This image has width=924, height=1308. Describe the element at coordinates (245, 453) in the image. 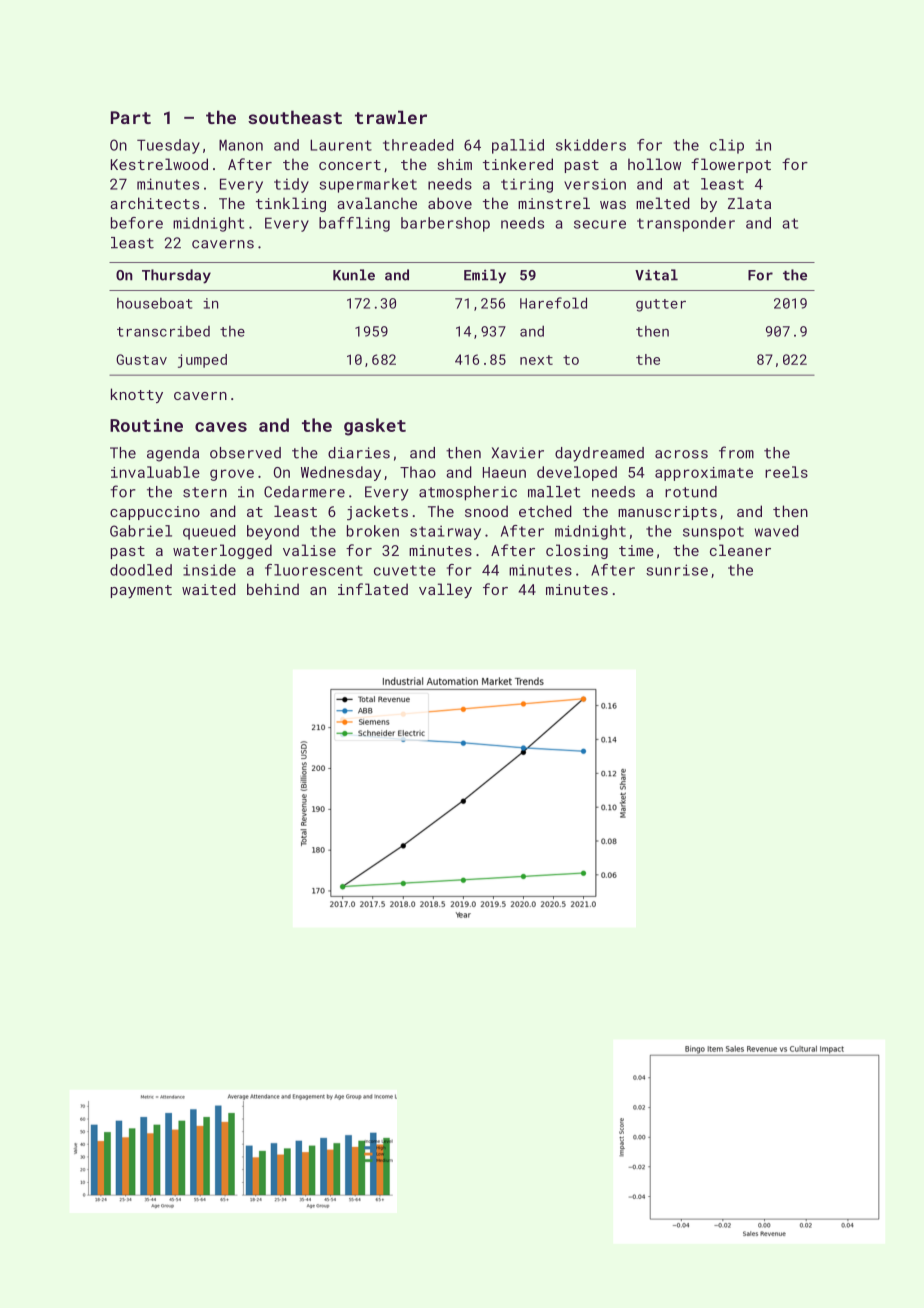

I see `observed` at that location.
